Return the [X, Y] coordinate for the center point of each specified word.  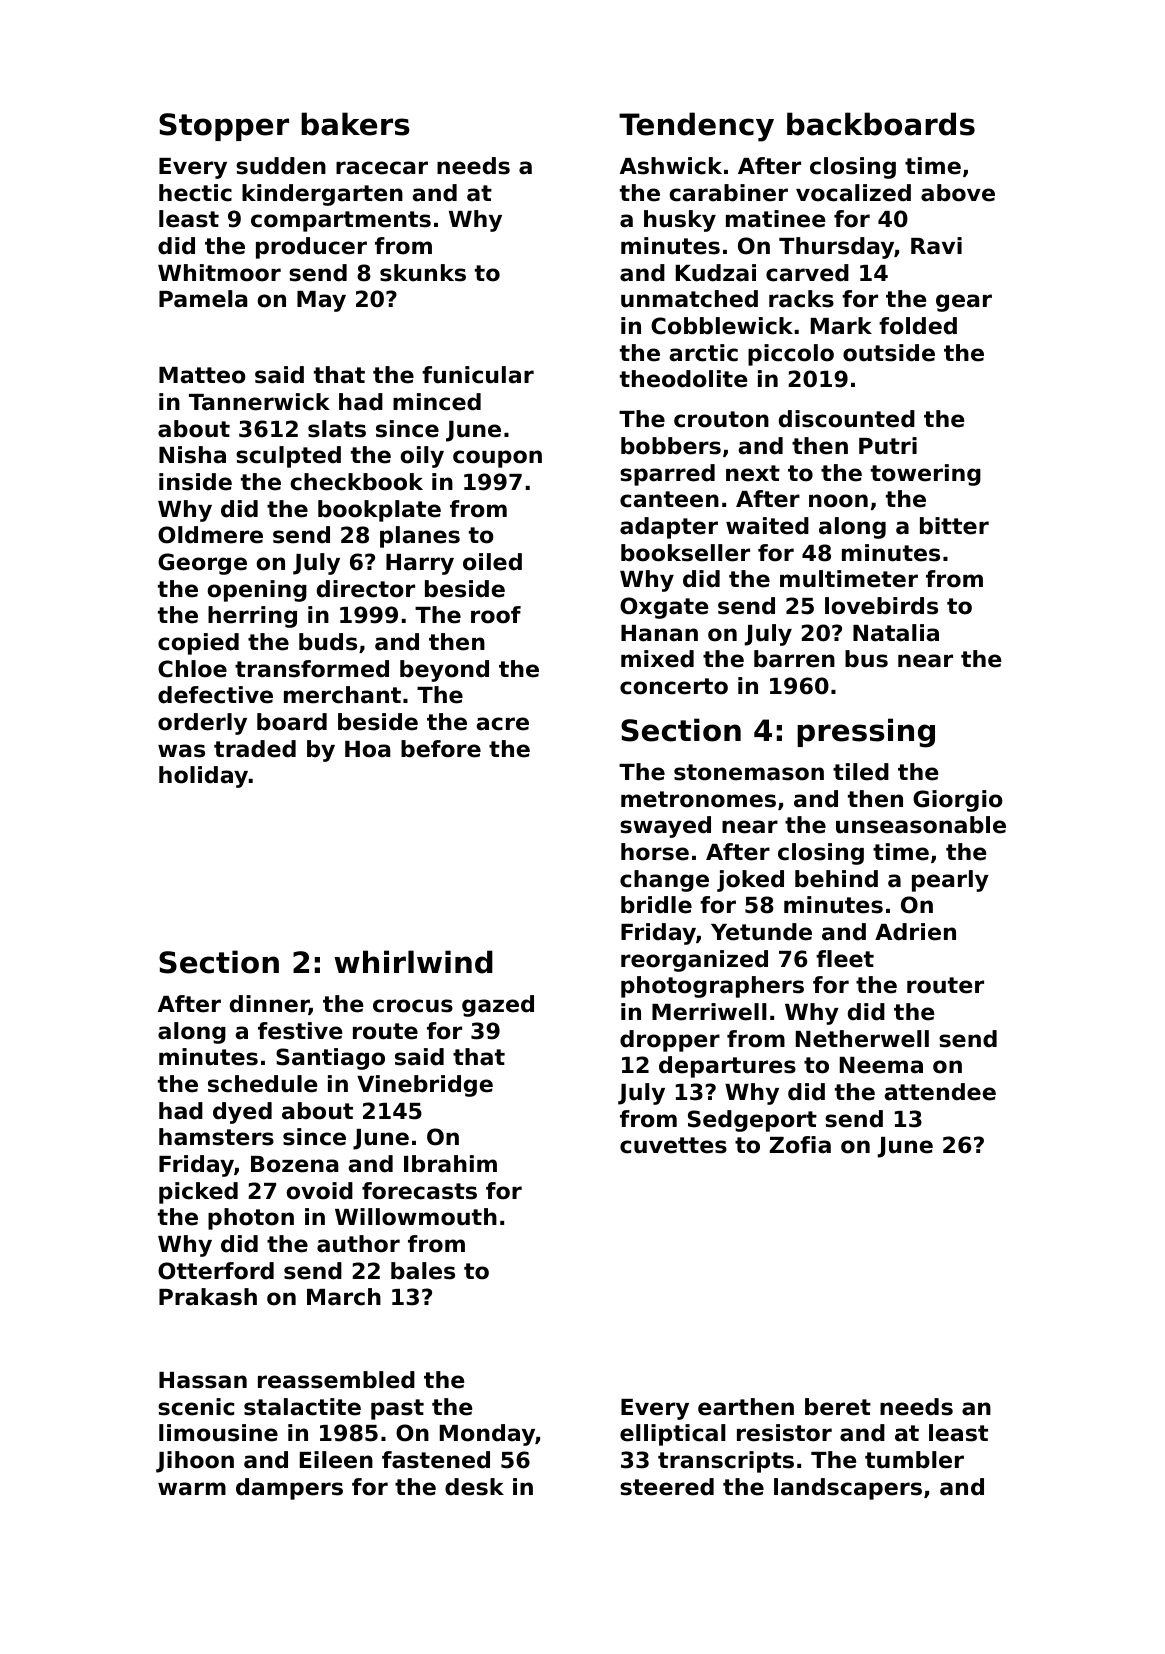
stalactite [302, 1407]
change [664, 881]
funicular [478, 375]
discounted [847, 419]
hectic [195, 193]
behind [836, 879]
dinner [269, 1005]
